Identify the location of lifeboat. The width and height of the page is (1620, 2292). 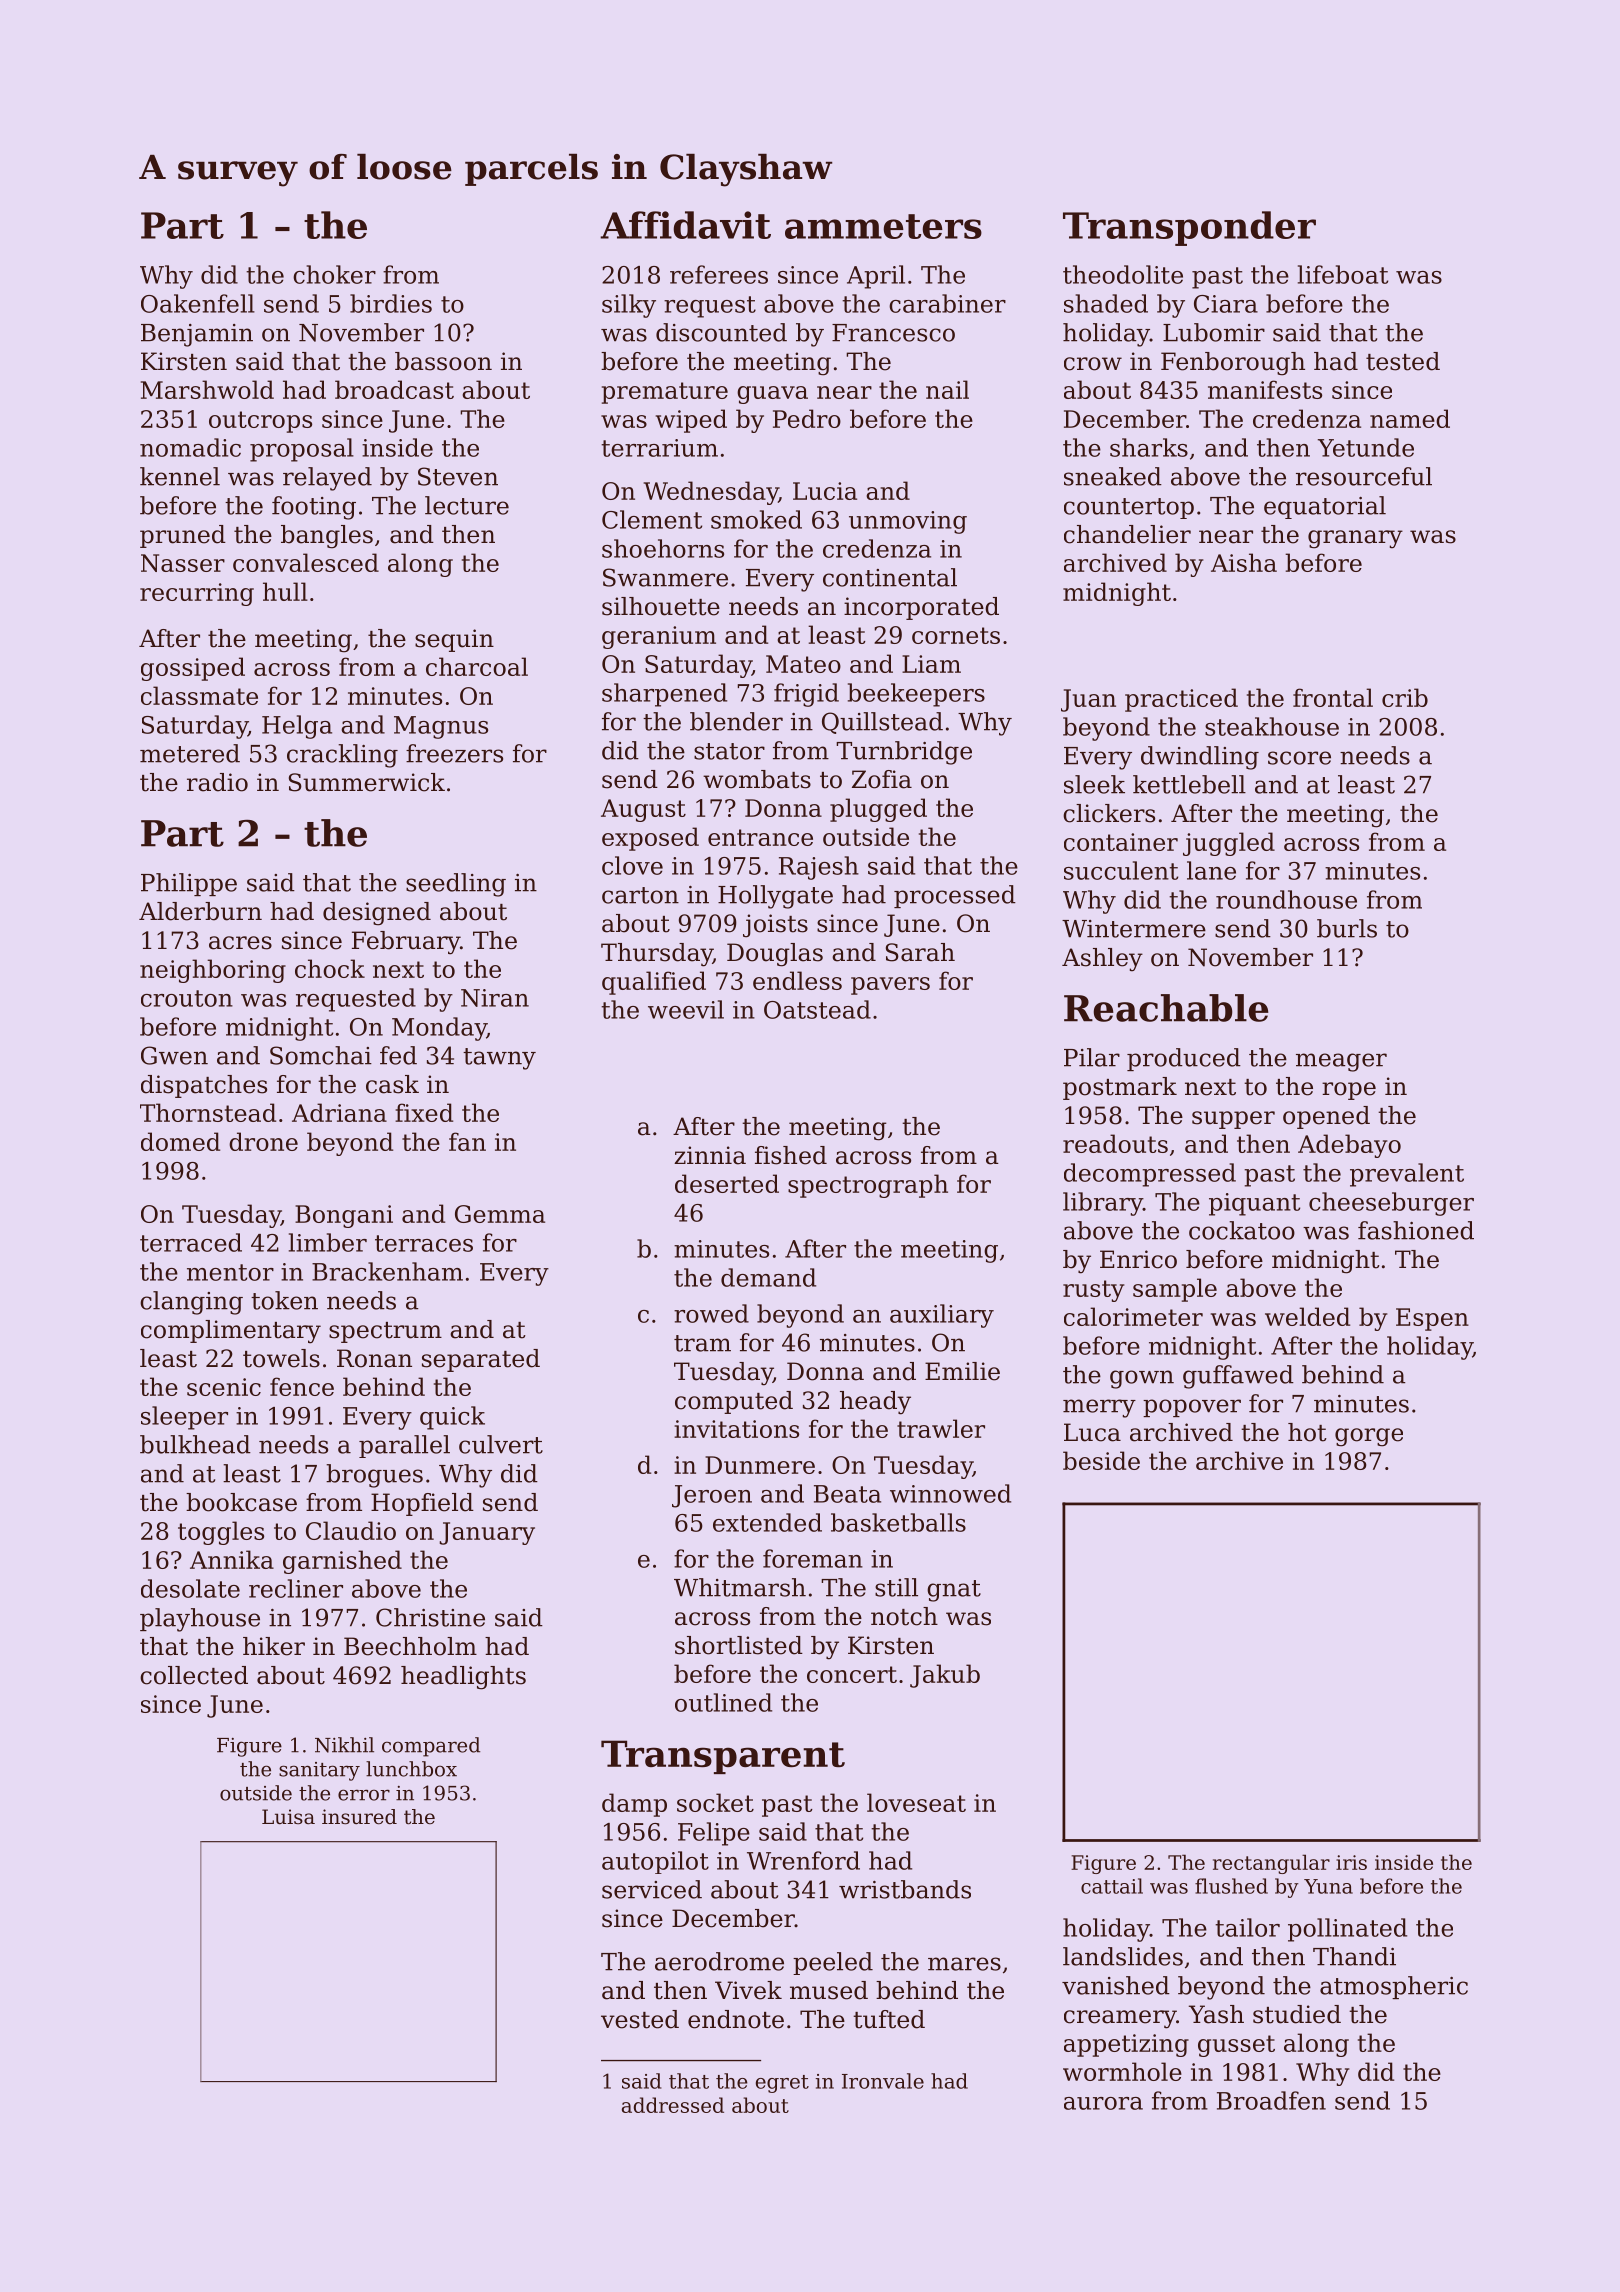
(1343, 274).
